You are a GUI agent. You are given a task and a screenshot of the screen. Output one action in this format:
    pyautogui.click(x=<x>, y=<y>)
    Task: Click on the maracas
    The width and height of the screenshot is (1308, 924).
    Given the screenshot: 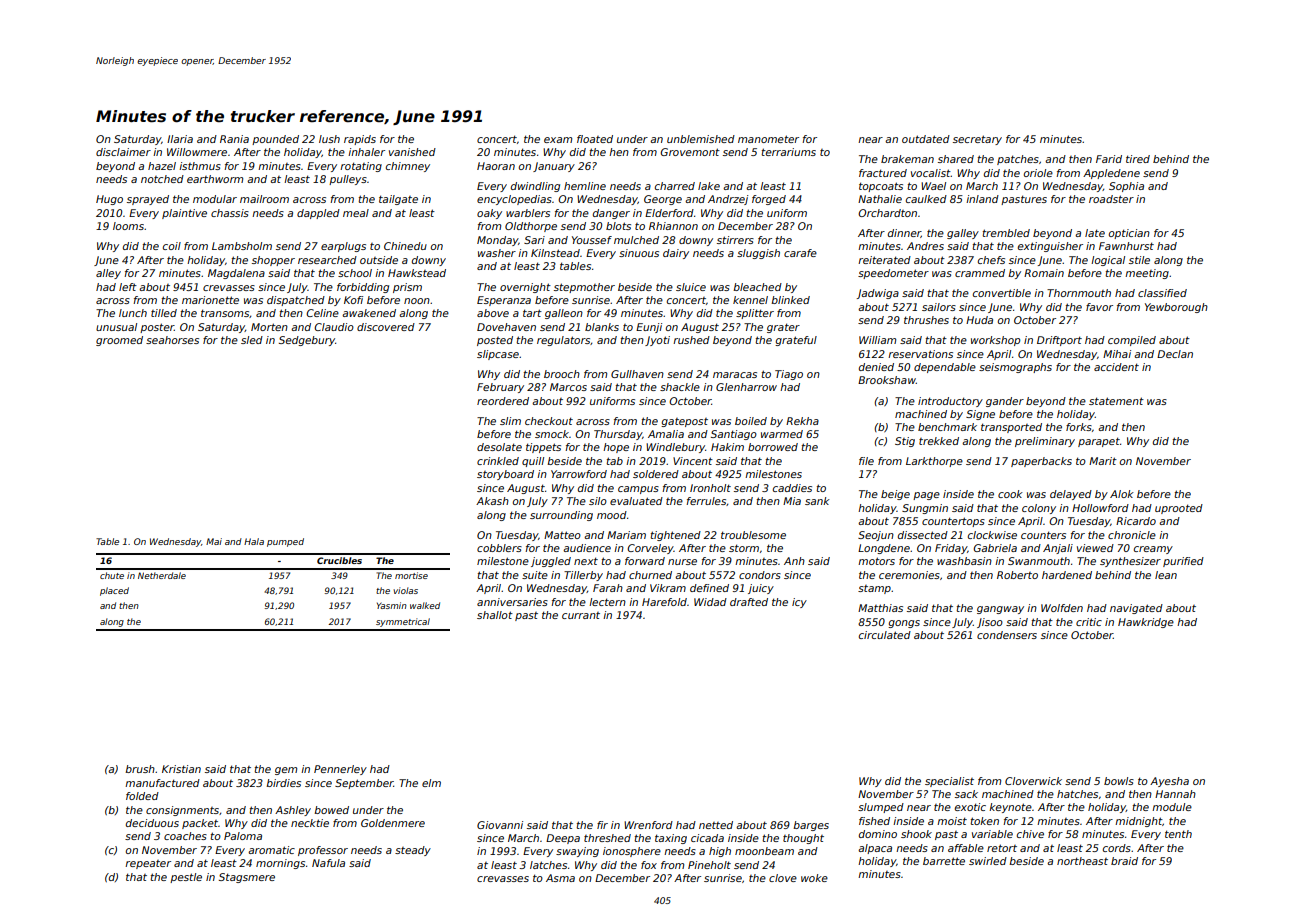 What is the action you would take?
    pyautogui.click(x=735, y=375)
